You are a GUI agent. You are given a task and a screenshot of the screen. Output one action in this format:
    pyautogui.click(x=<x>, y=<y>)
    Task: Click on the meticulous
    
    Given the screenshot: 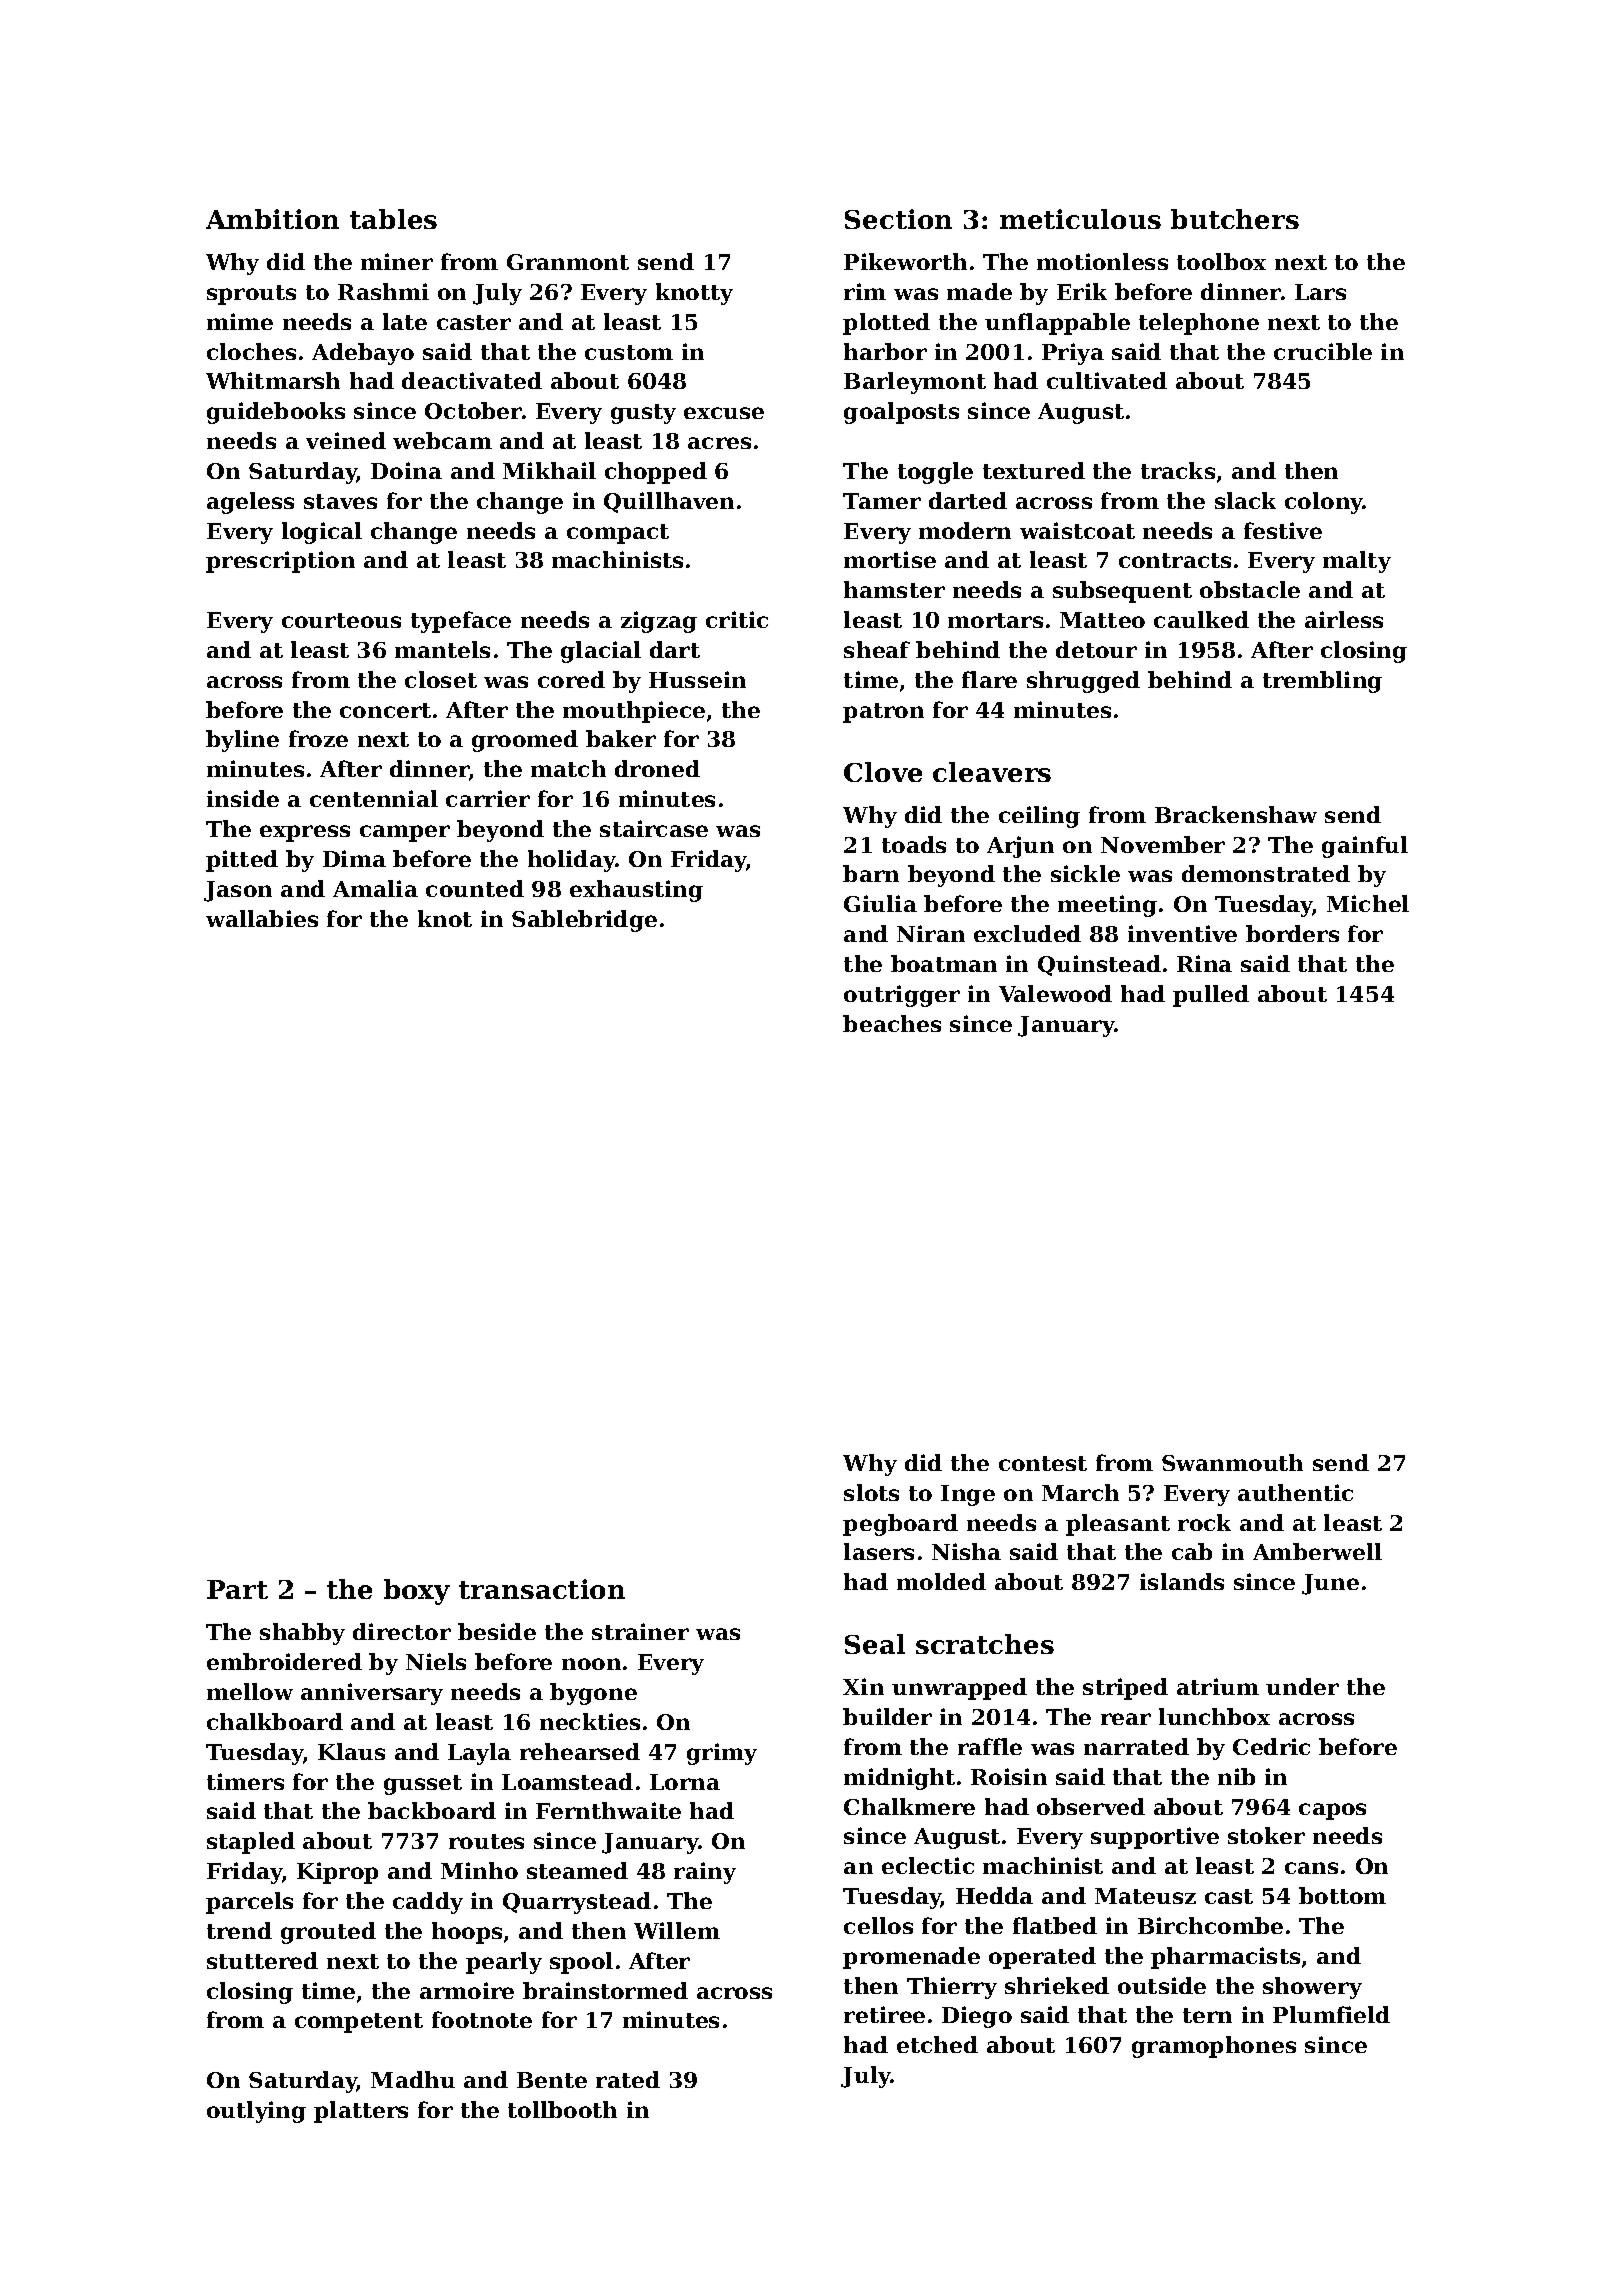 What is the action you would take?
    pyautogui.click(x=1080, y=219)
